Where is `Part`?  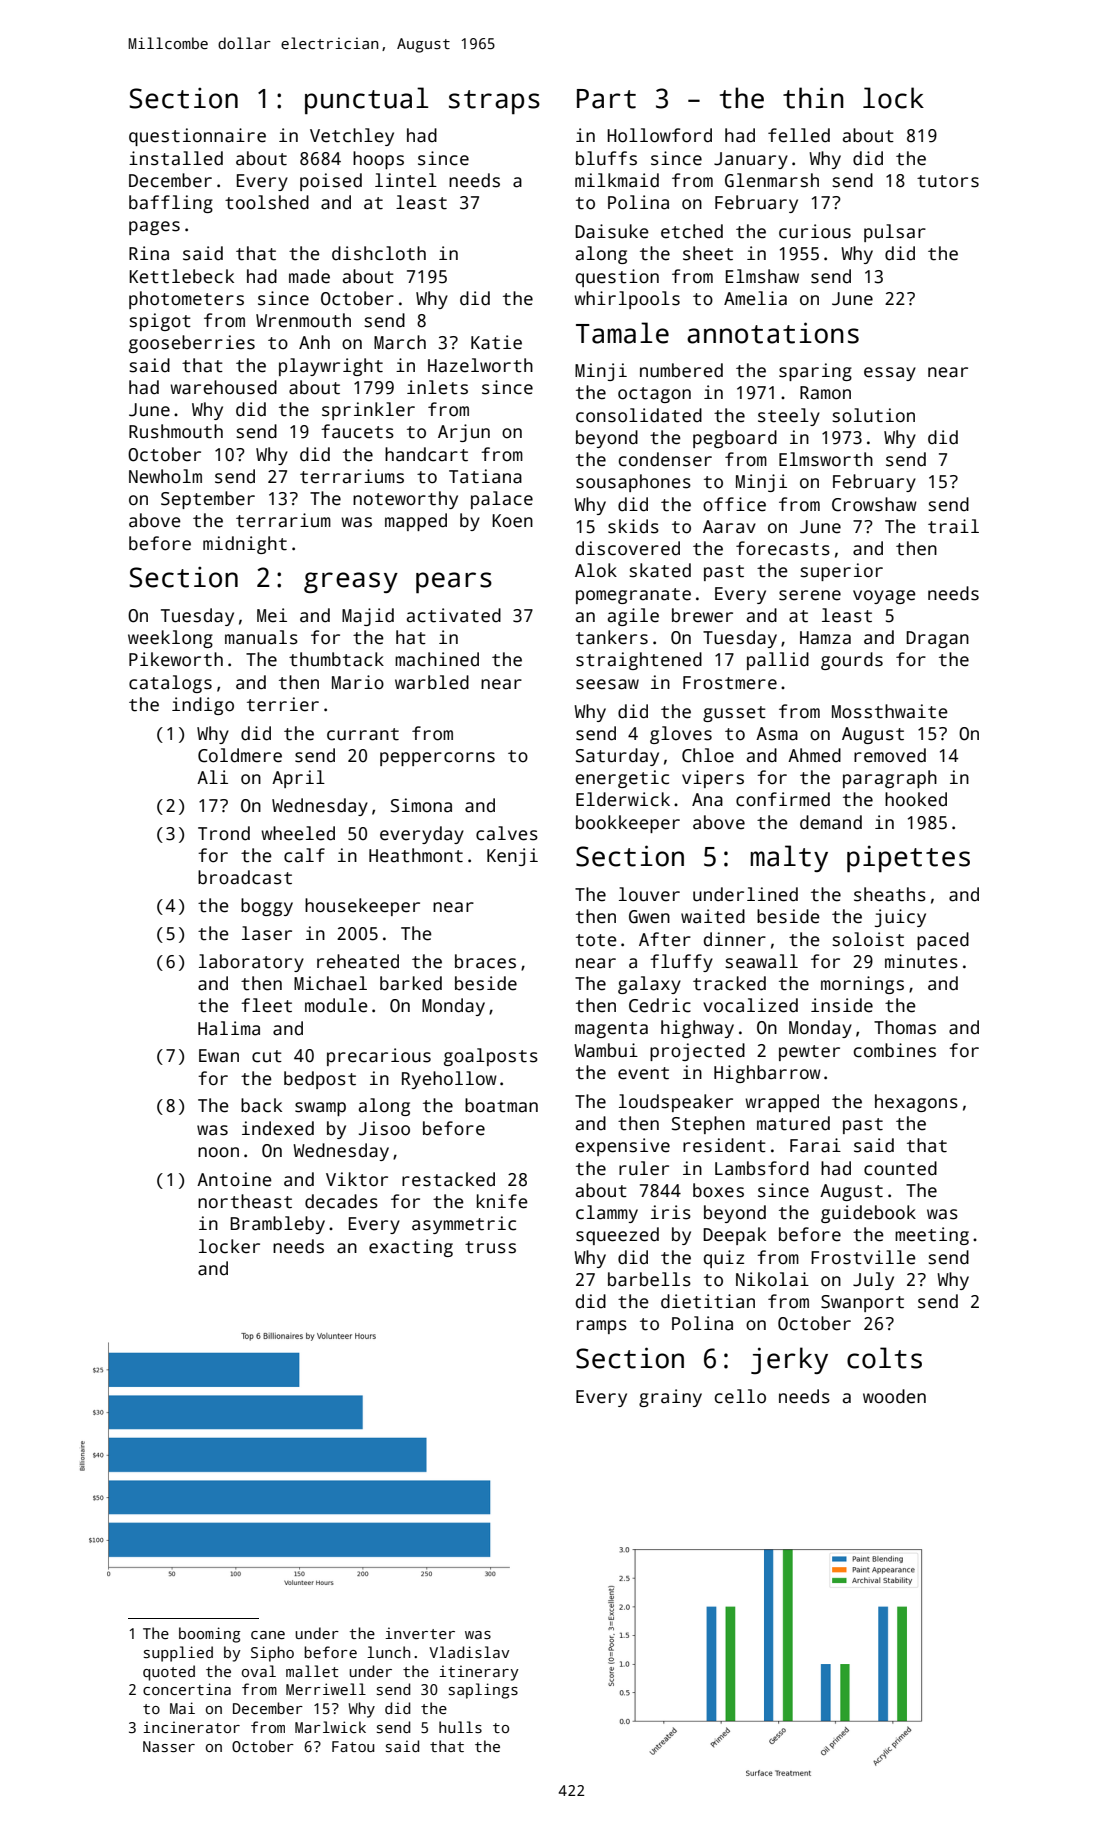 Part is located at coordinates (606, 99).
